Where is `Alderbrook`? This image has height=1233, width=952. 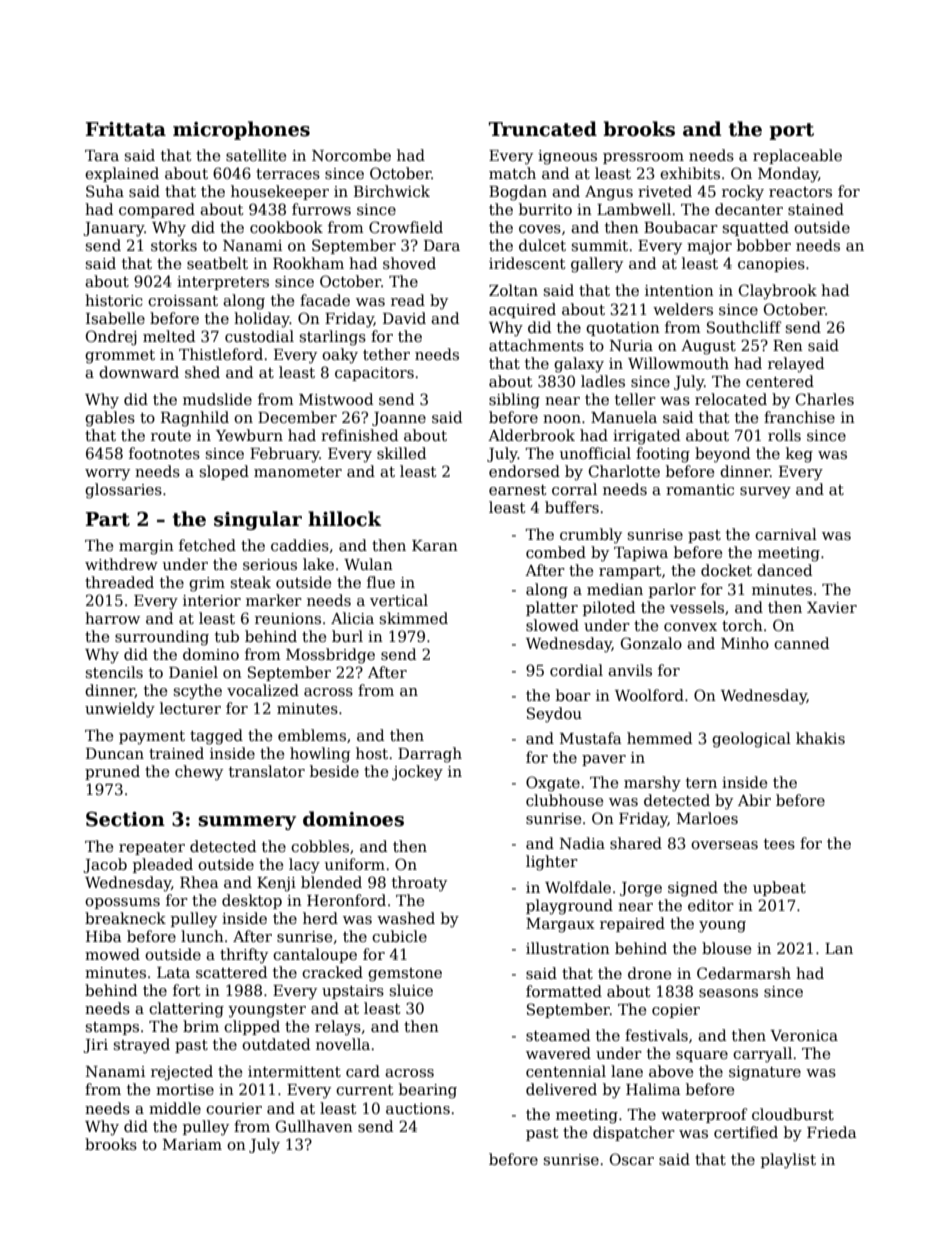
Alderbrook is located at coordinates (531, 435).
